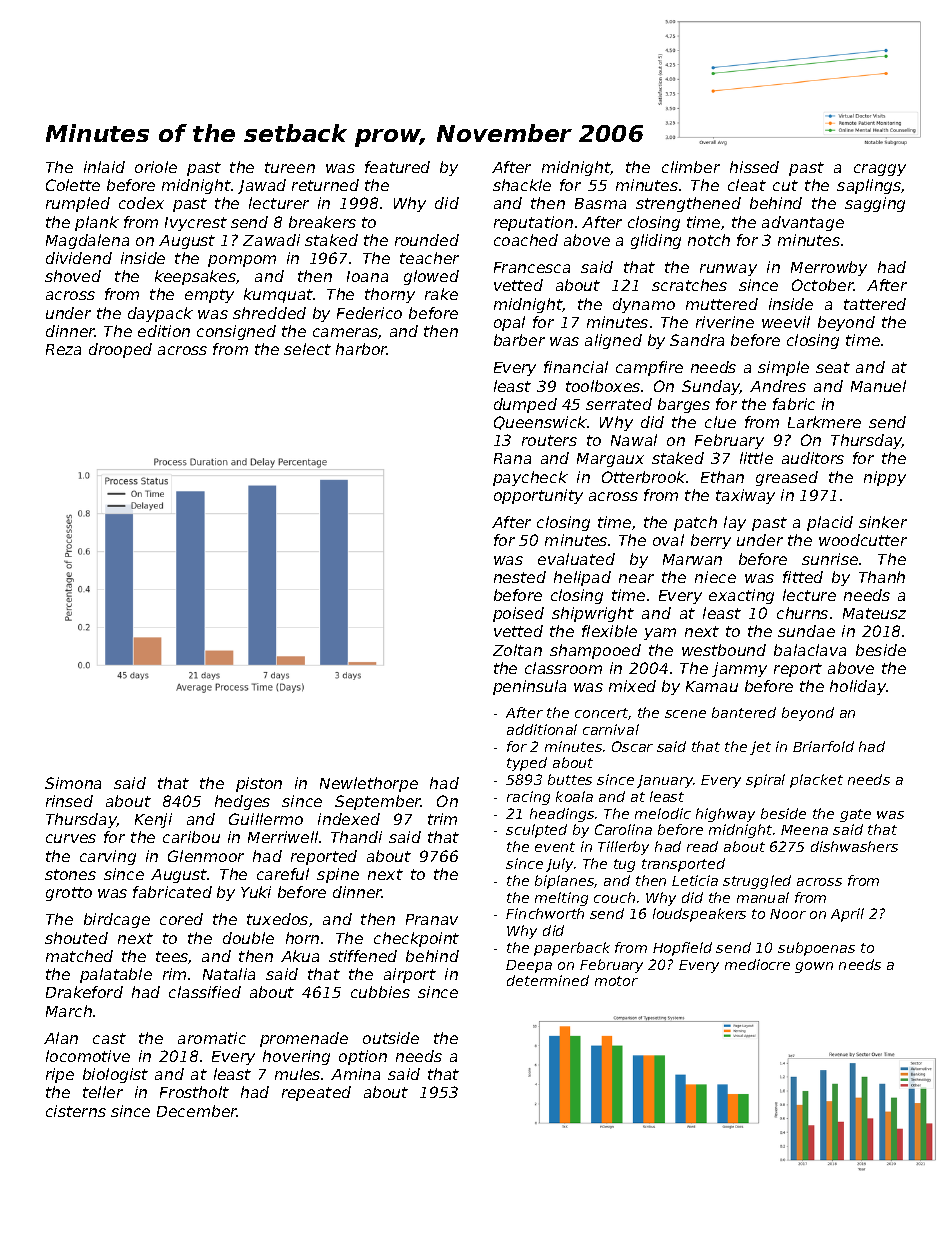  I want to click on trim, so click(442, 819).
